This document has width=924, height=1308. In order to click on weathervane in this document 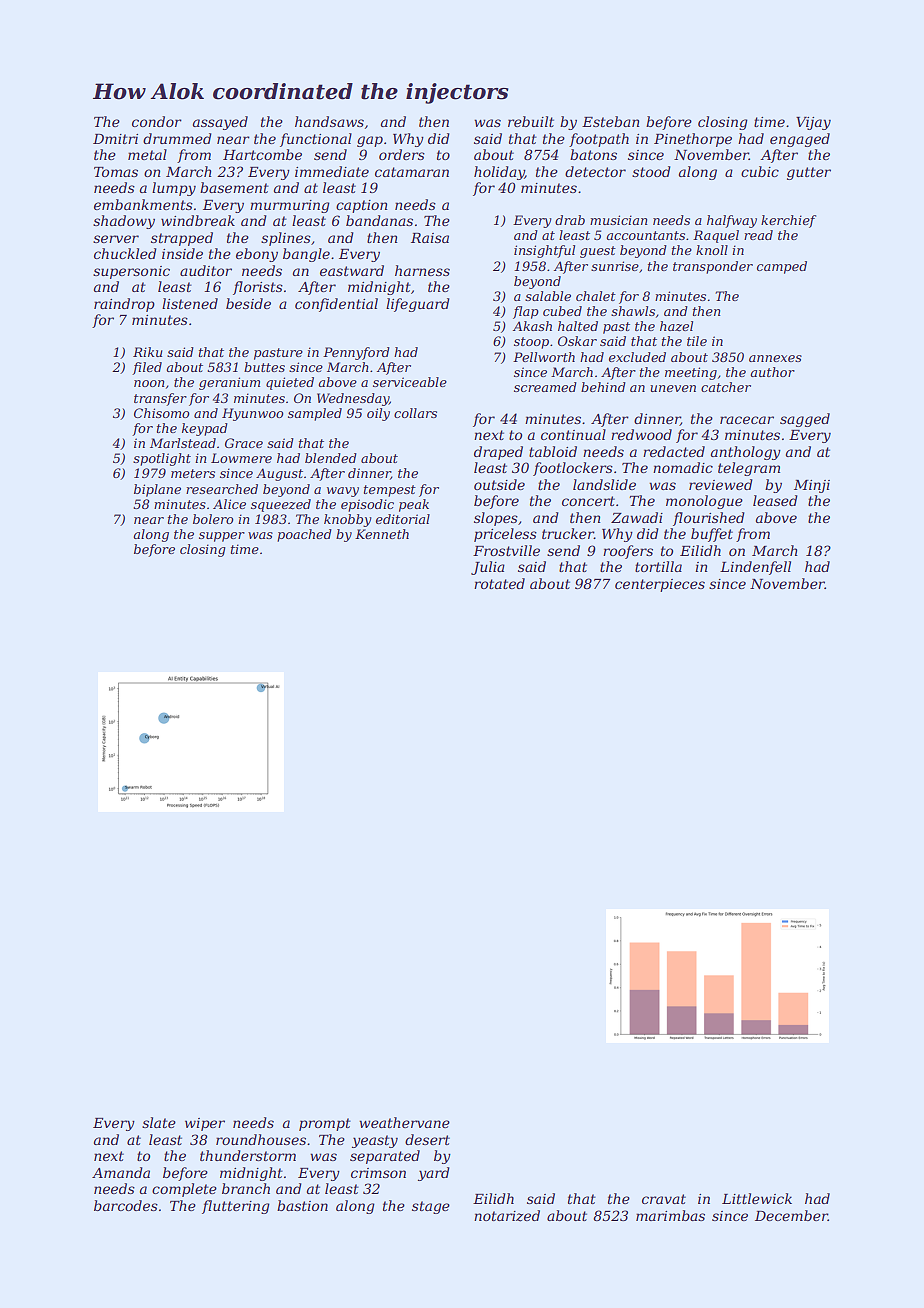, I will do `click(404, 1122)`.
